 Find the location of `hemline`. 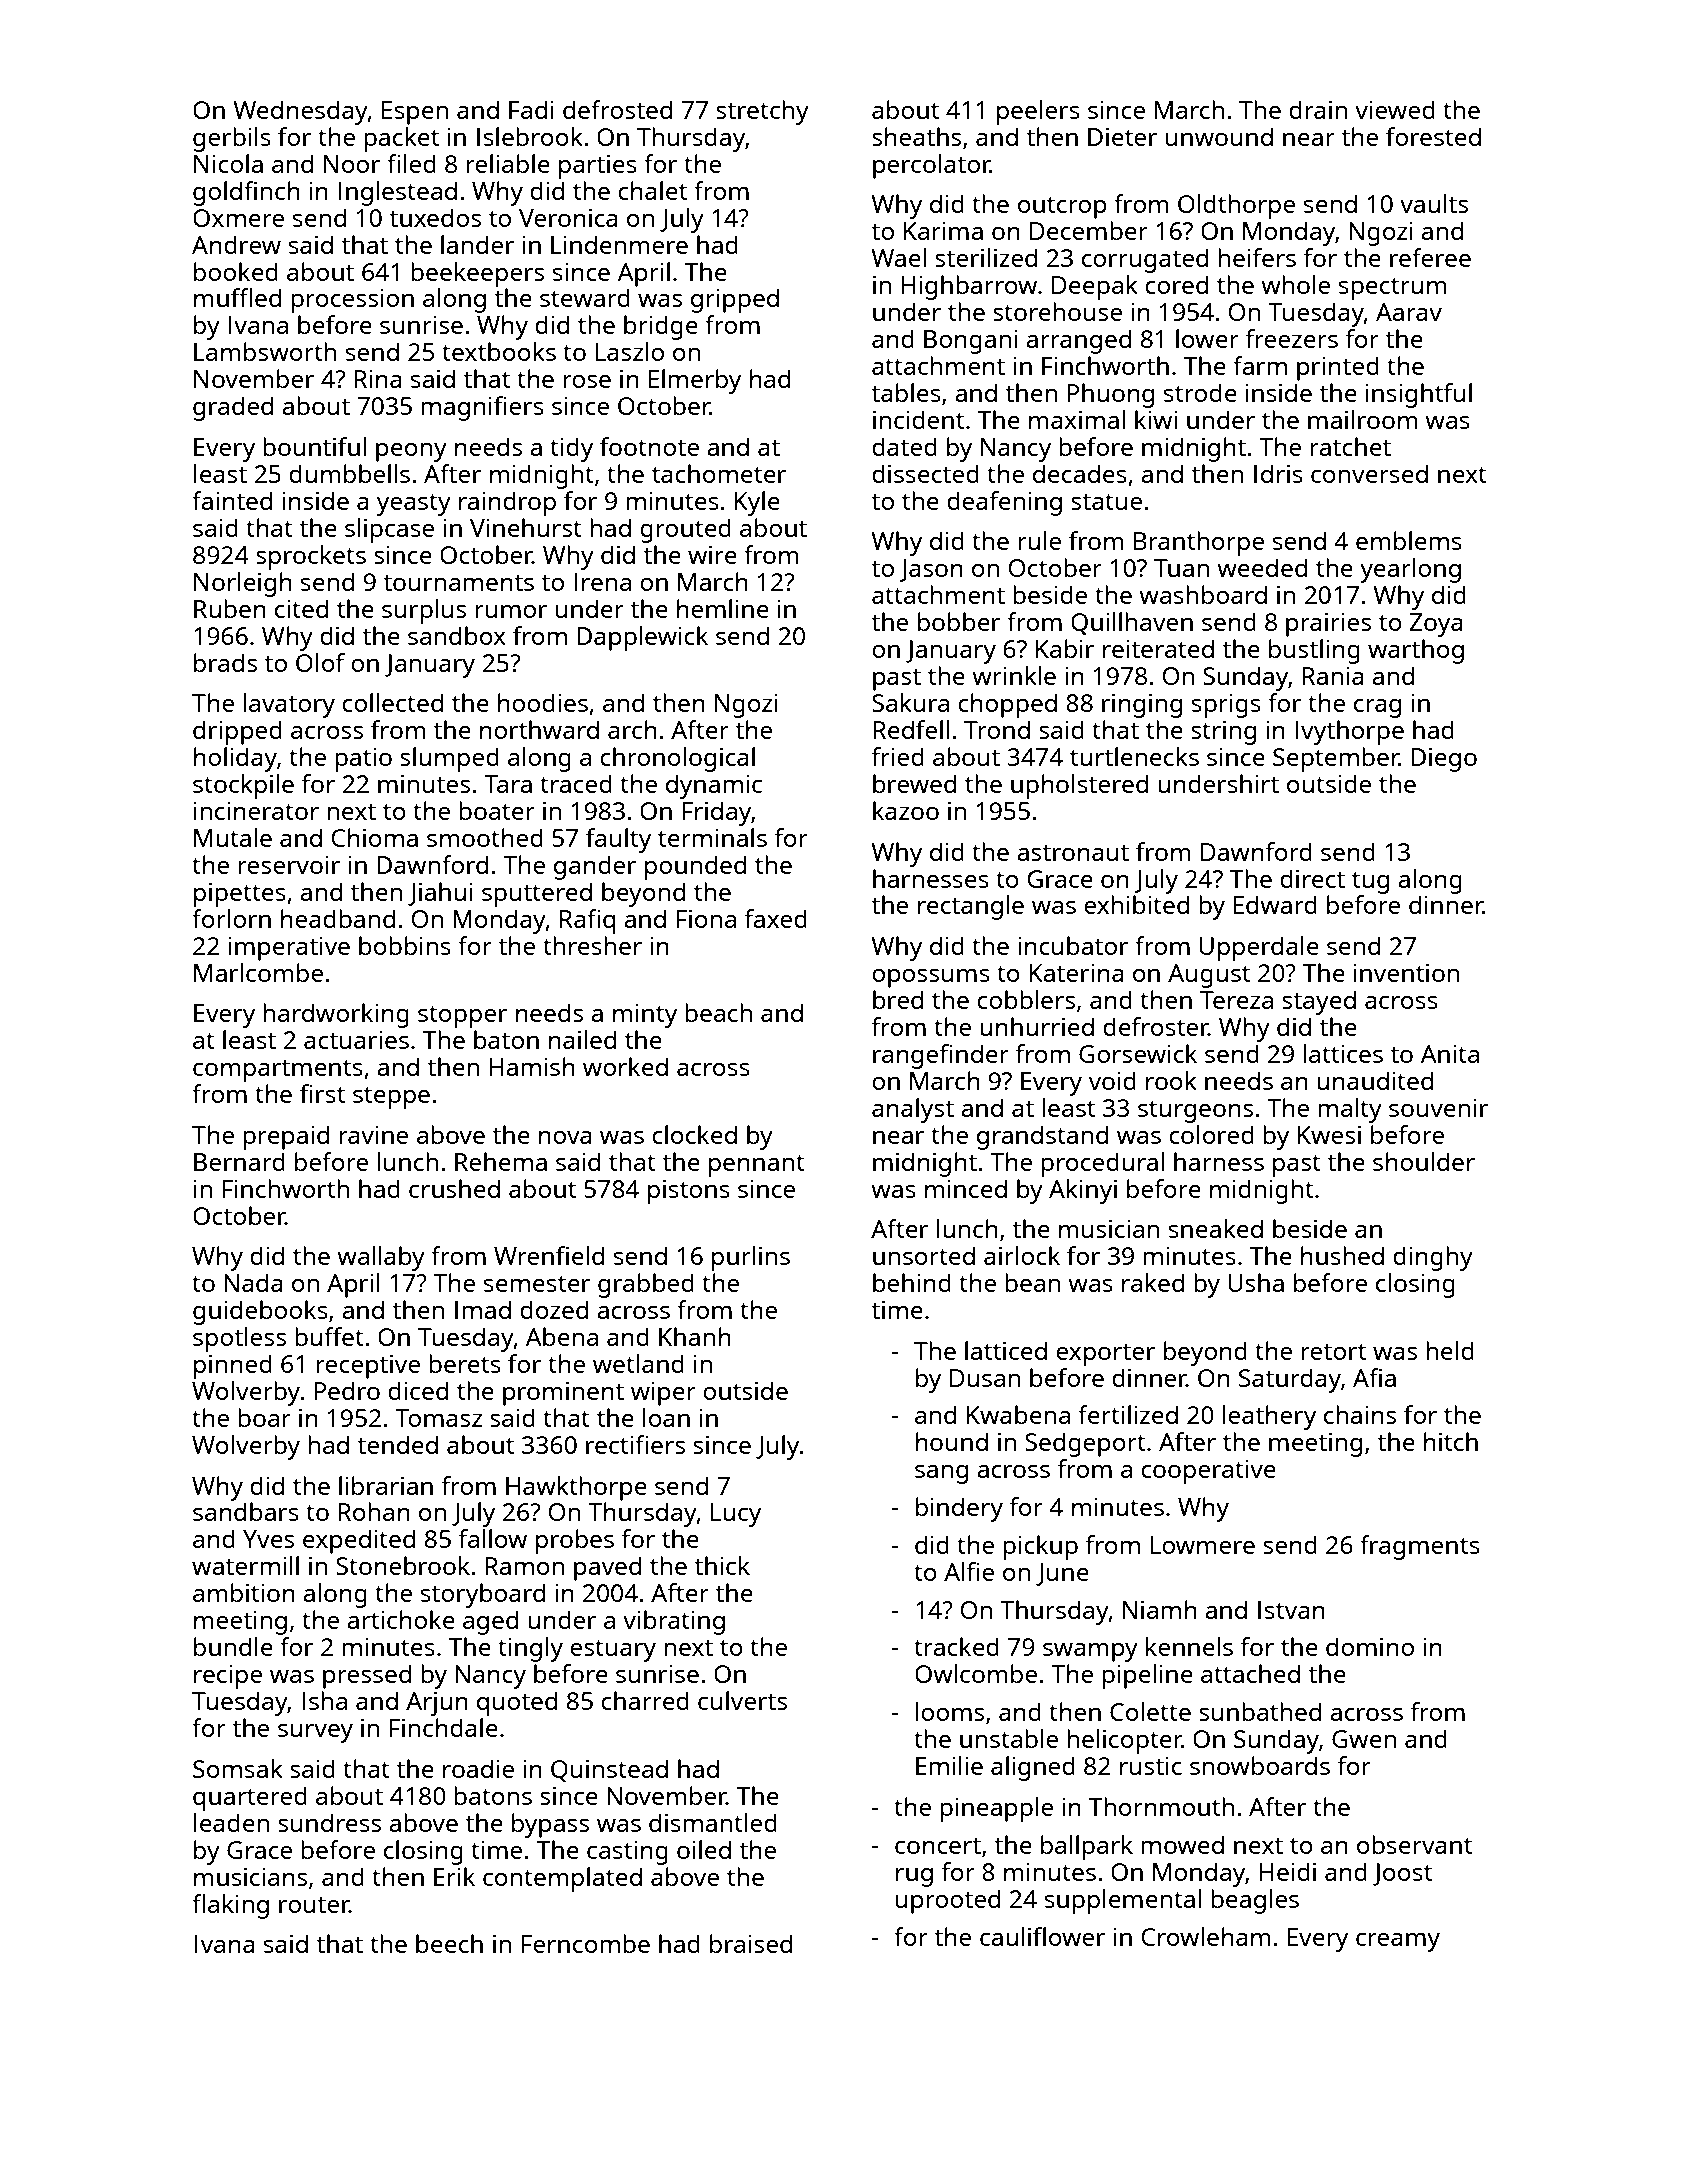

hemline is located at coordinates (723, 608).
